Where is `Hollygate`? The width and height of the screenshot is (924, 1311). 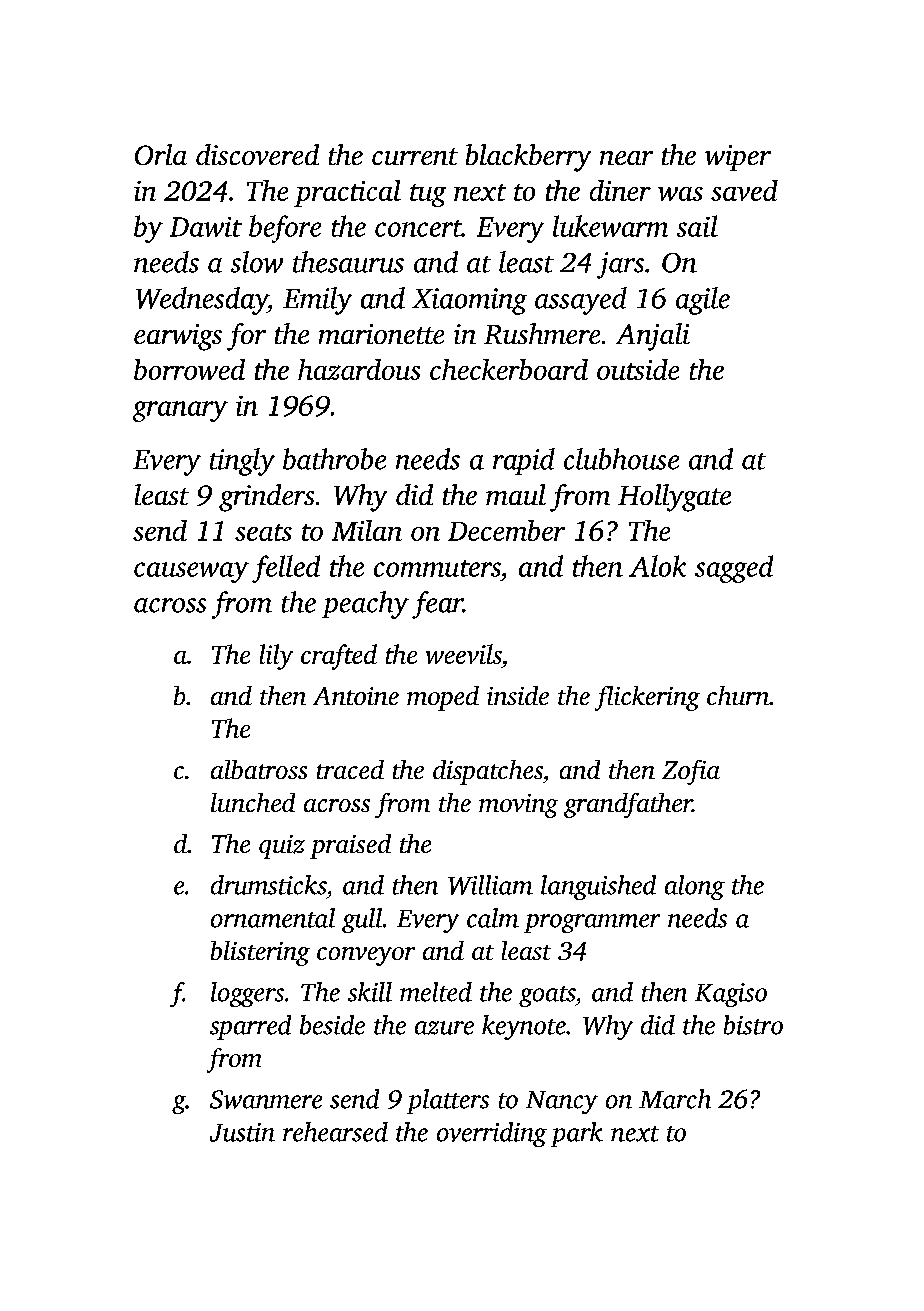
Hollygate is located at coordinates (674, 498).
